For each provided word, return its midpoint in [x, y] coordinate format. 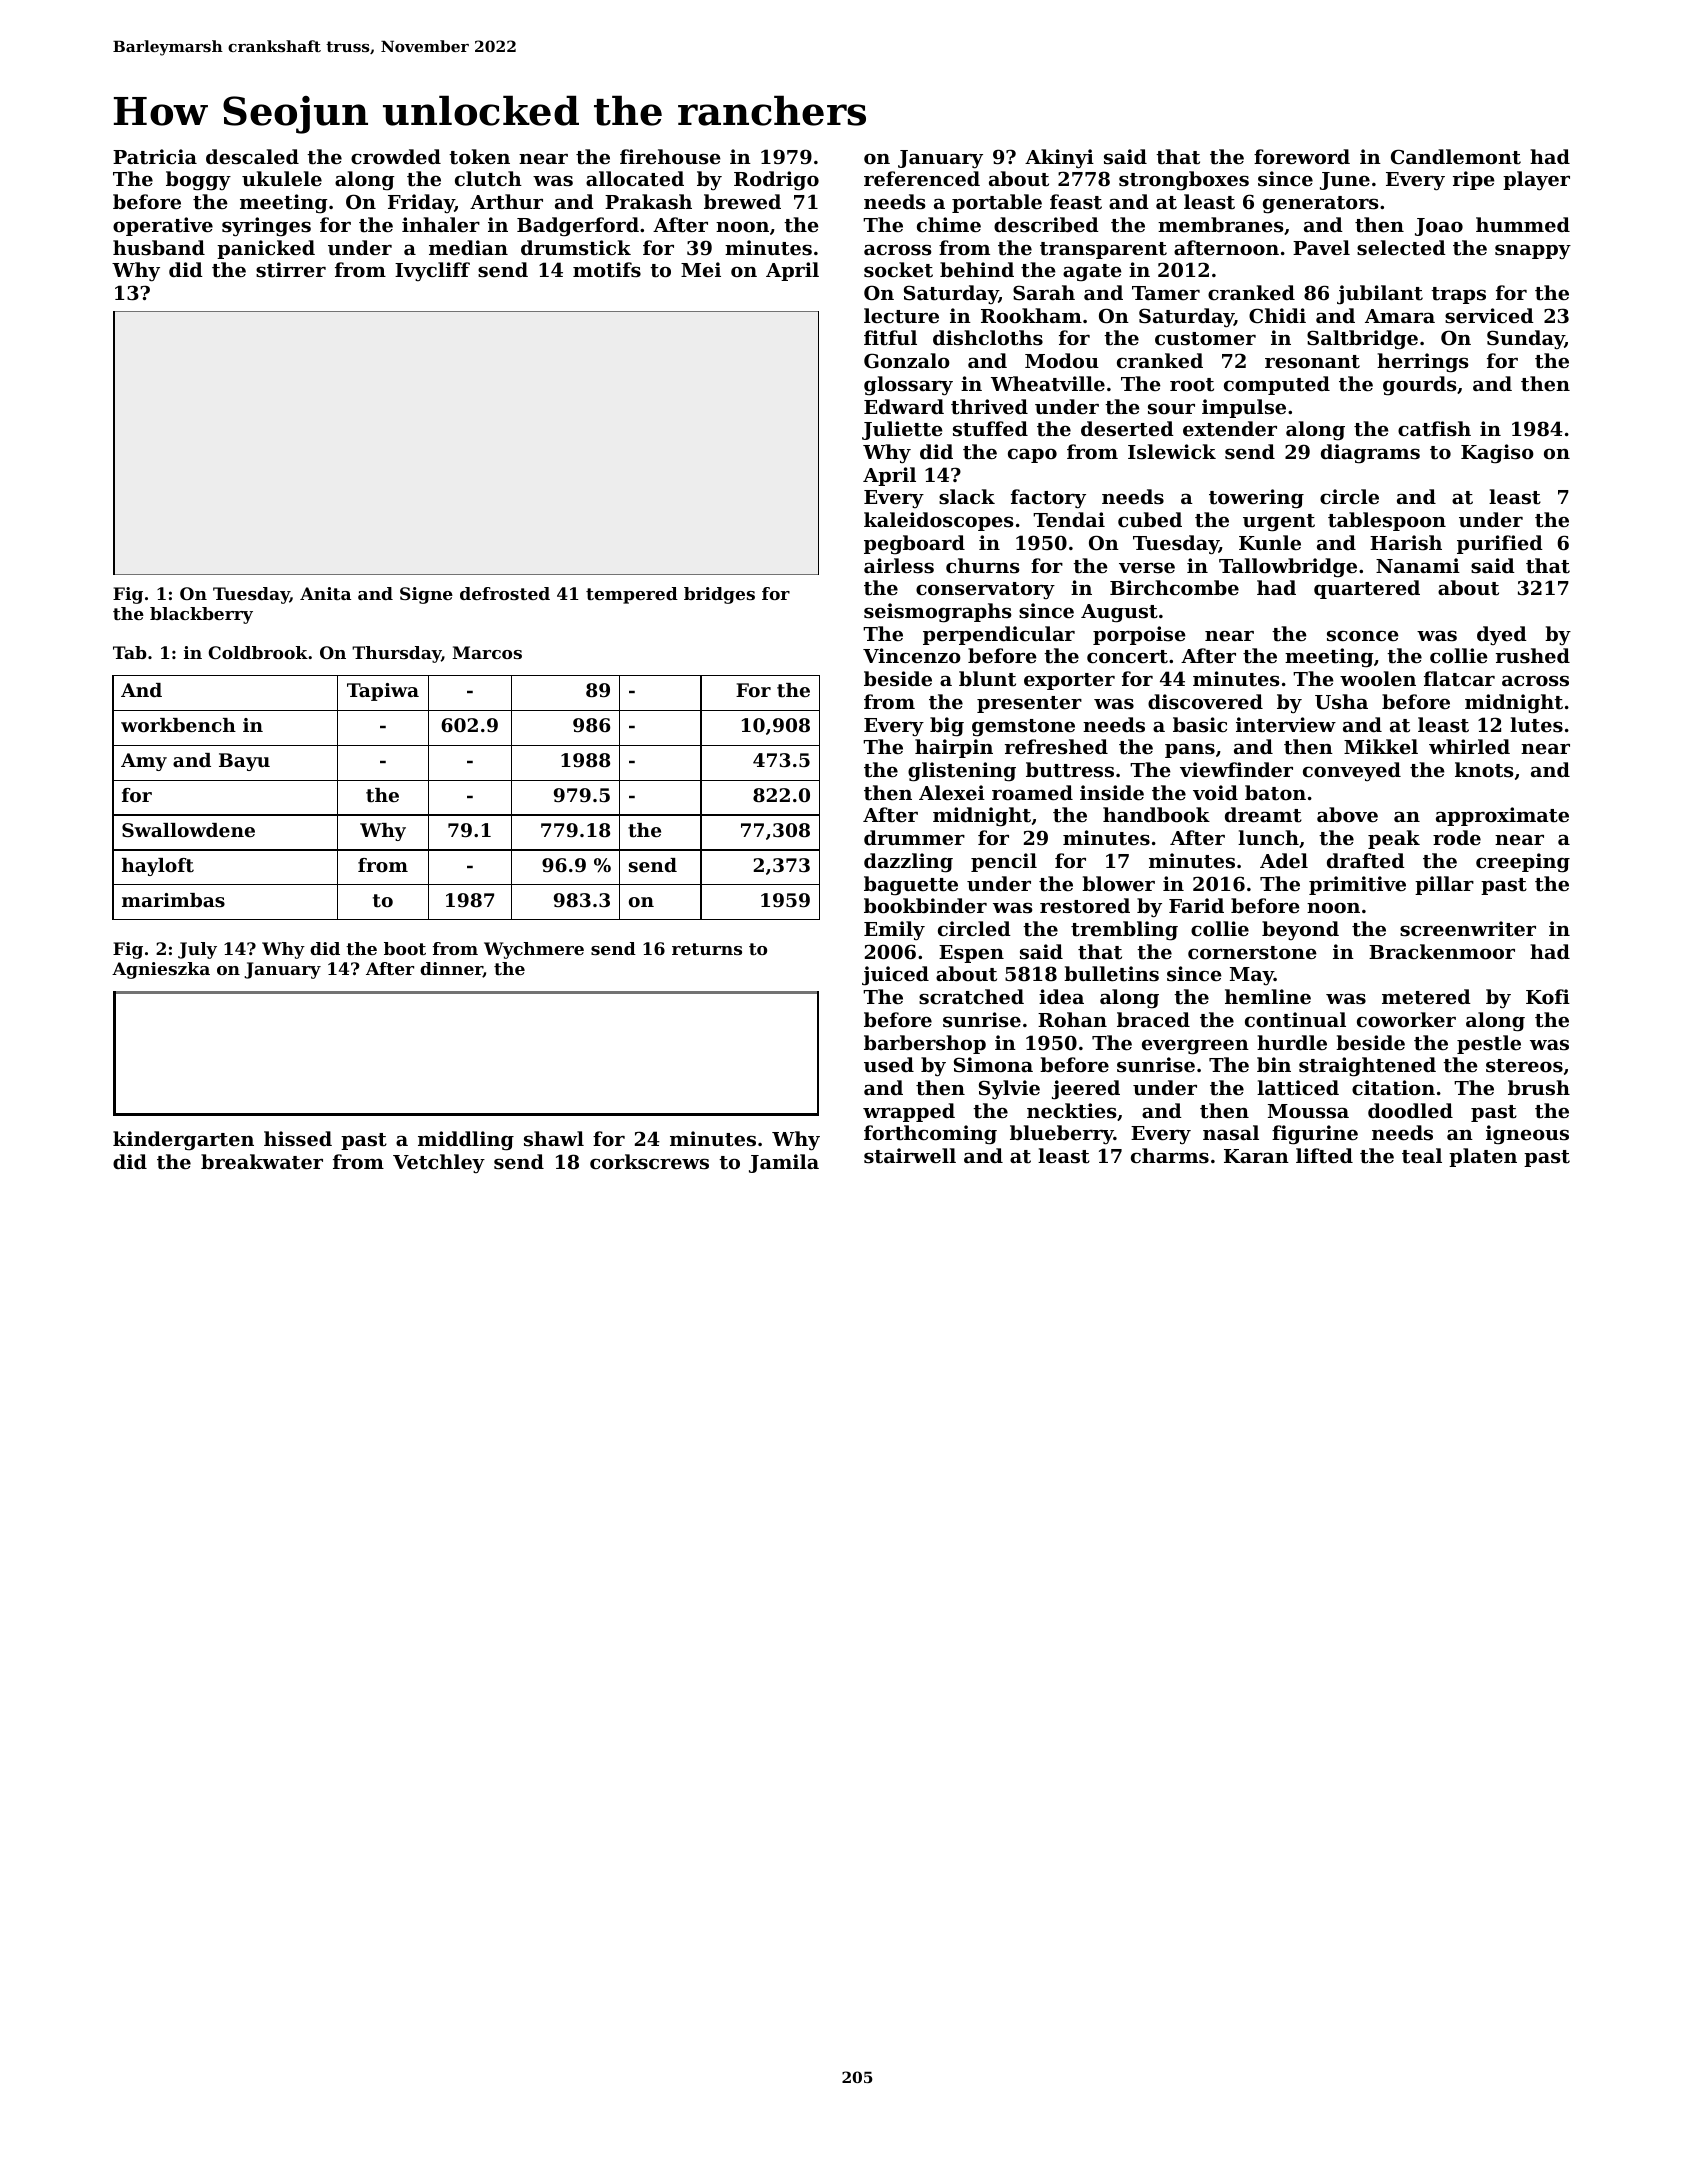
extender [1230, 429]
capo [1032, 456]
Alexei [952, 792]
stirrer [291, 269]
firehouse [670, 157]
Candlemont [1456, 157]
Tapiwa [383, 692]
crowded [396, 156]
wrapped [909, 1112]
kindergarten [183, 1141]
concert [1127, 657]
